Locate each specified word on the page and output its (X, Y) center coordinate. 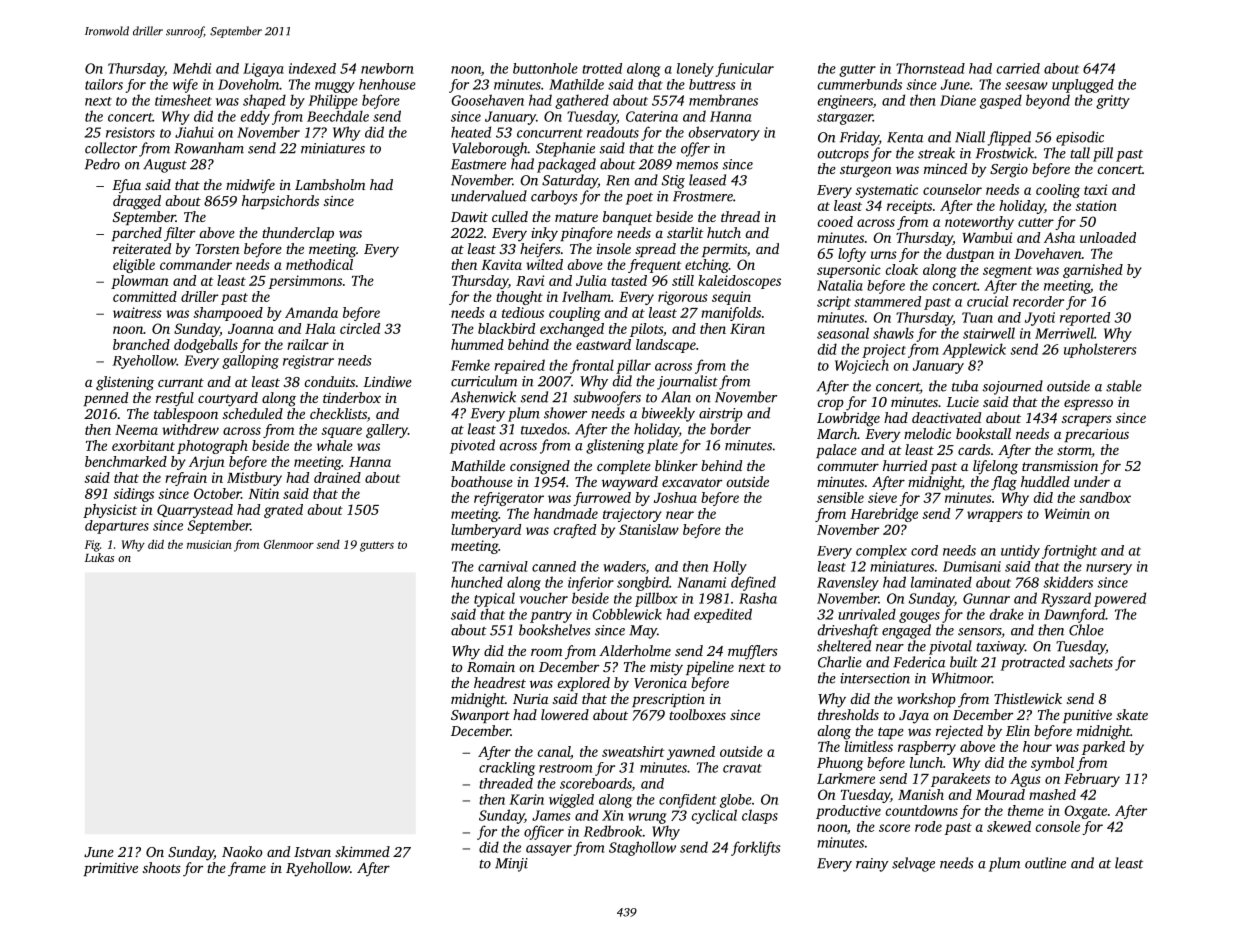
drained (337, 477)
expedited (723, 615)
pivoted (472, 446)
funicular (745, 70)
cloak (902, 269)
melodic (927, 433)
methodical (319, 264)
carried (1018, 68)
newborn (387, 68)
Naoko (242, 851)
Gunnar (986, 598)
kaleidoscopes (739, 282)
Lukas (99, 557)
